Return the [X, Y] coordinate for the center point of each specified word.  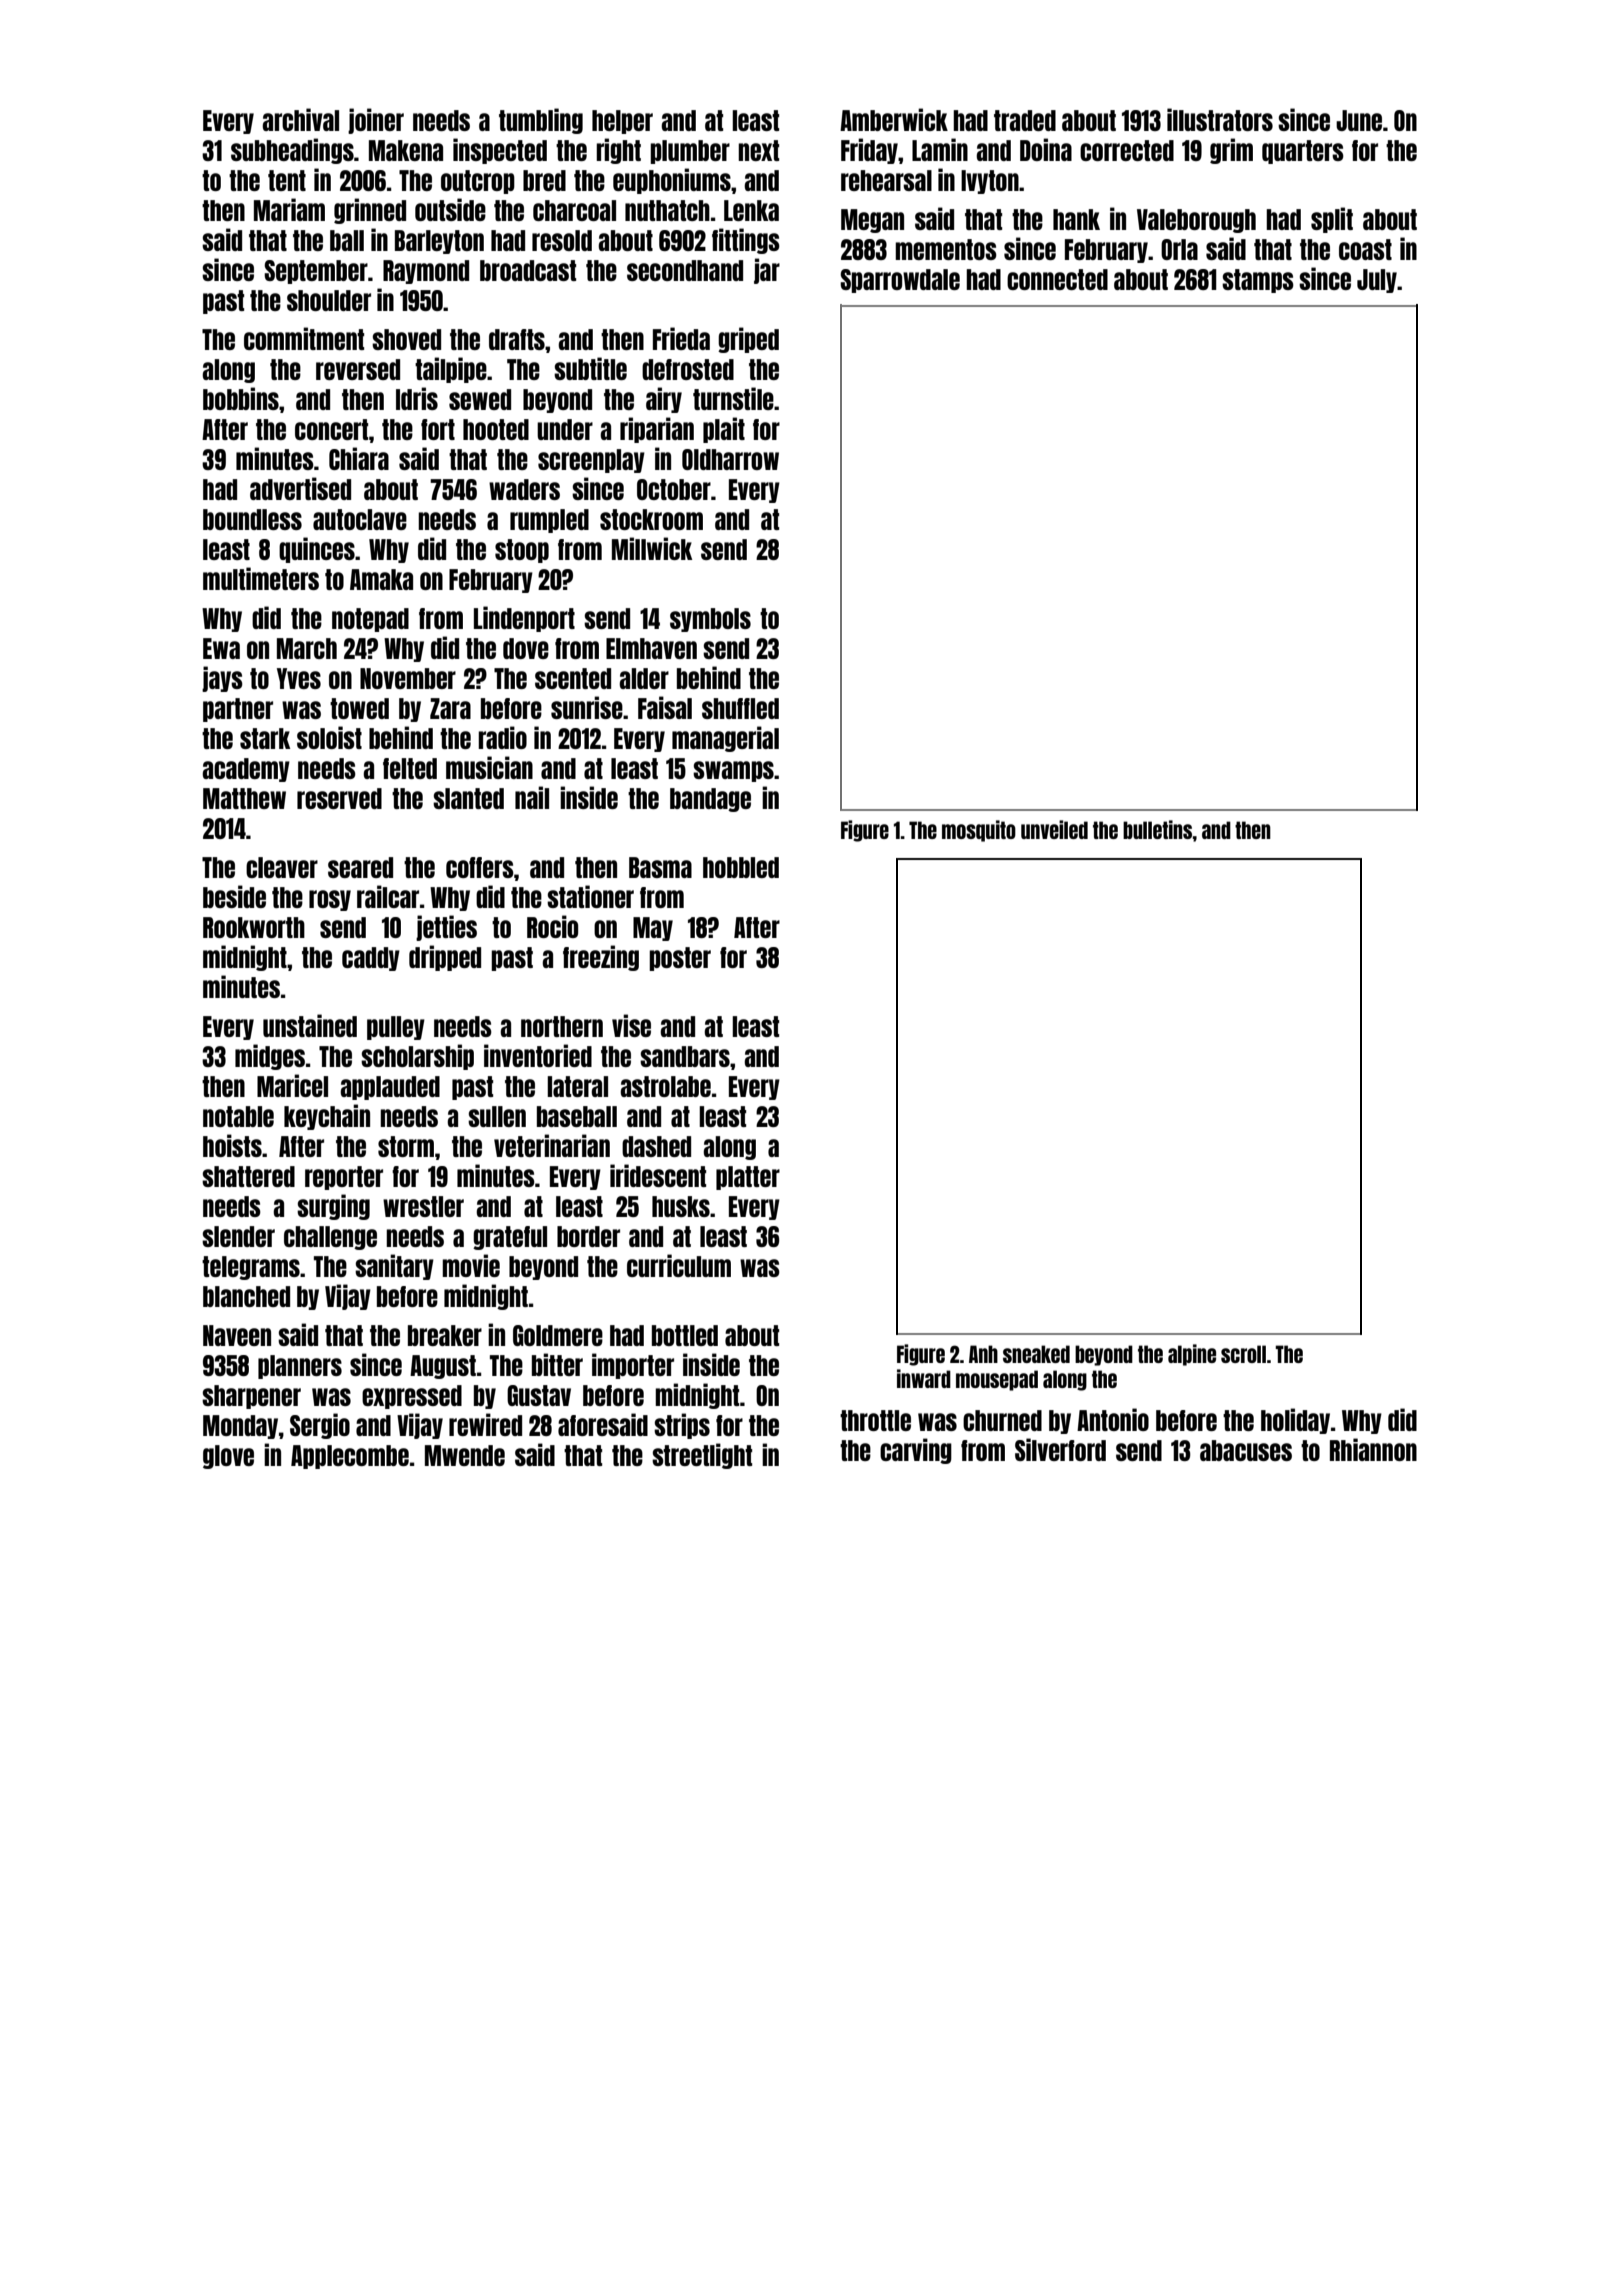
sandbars [685, 1056]
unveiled [1054, 829]
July [1377, 281]
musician [489, 767]
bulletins [1157, 829]
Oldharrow [730, 459]
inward [924, 1378]
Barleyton [439, 242]
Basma [660, 867]
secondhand [685, 270]
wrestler [423, 1206]
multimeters [261, 578]
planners [300, 1367]
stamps [1258, 281]
